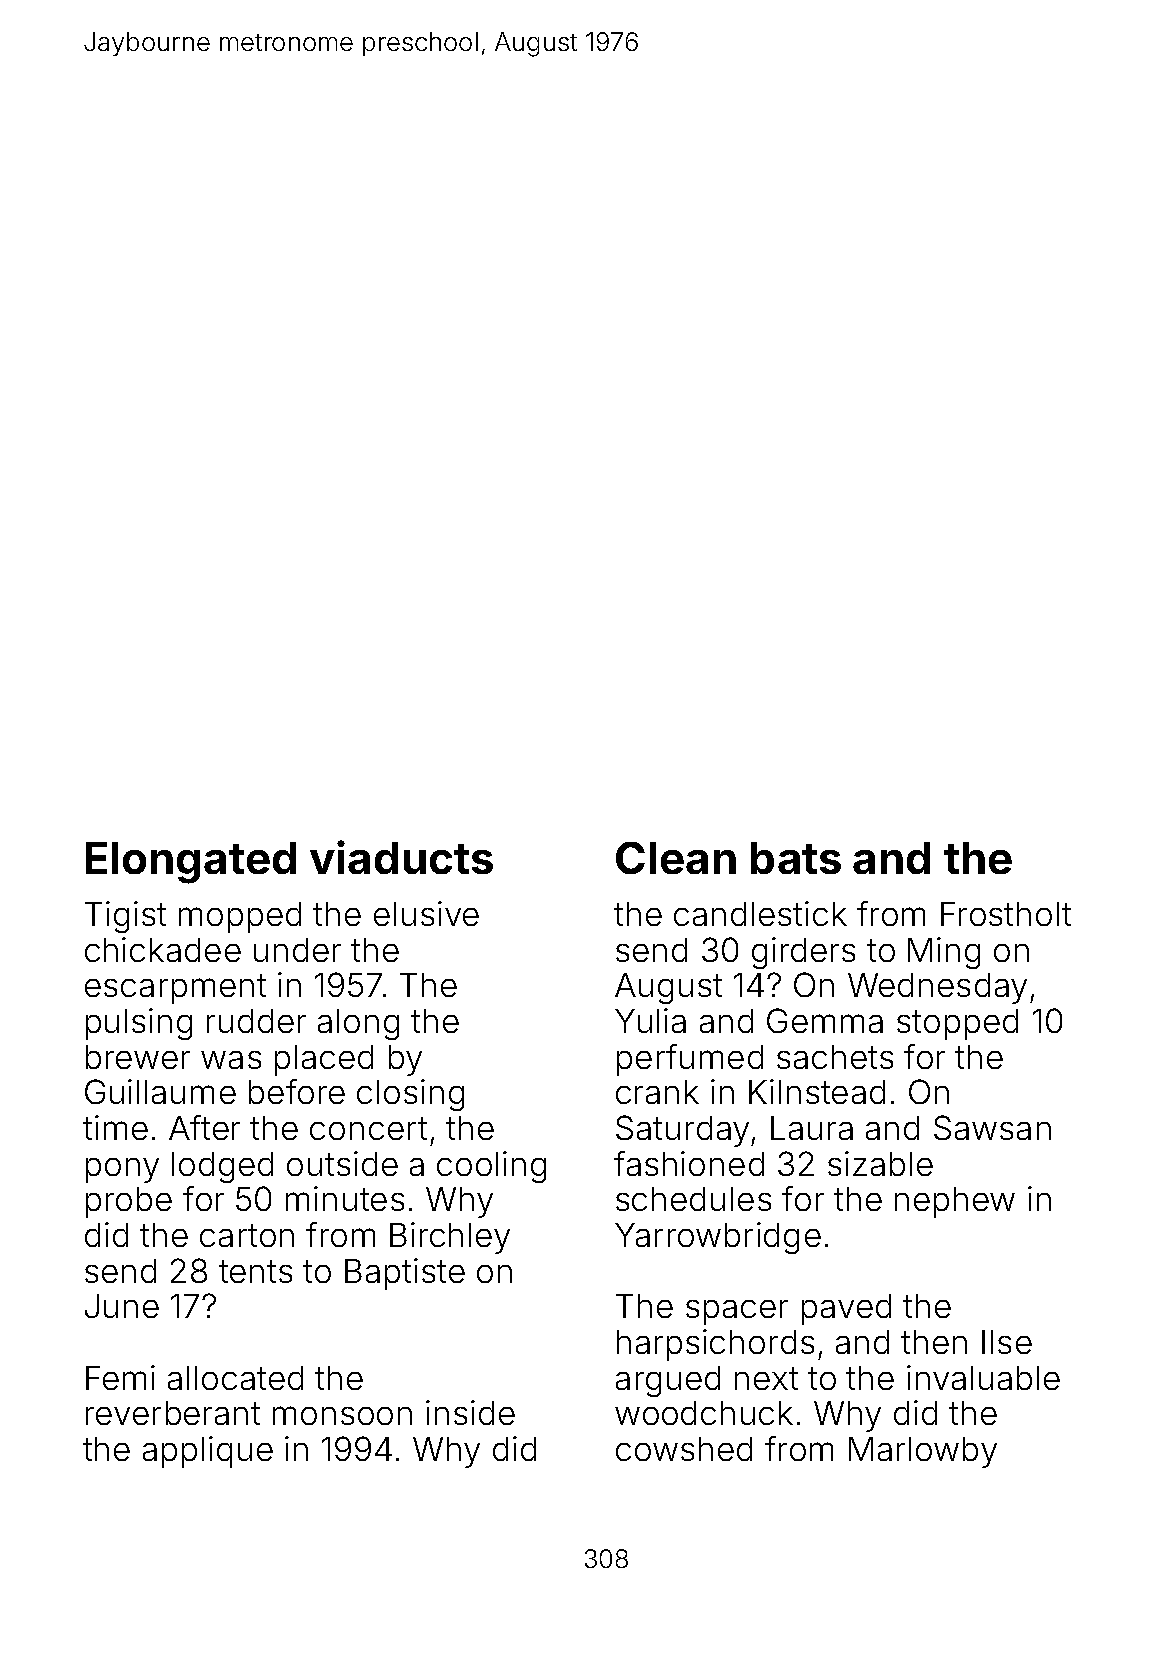 The image size is (1165, 1654). Describe the element at coordinates (358, 1024) in the screenshot. I see `along` at that location.
